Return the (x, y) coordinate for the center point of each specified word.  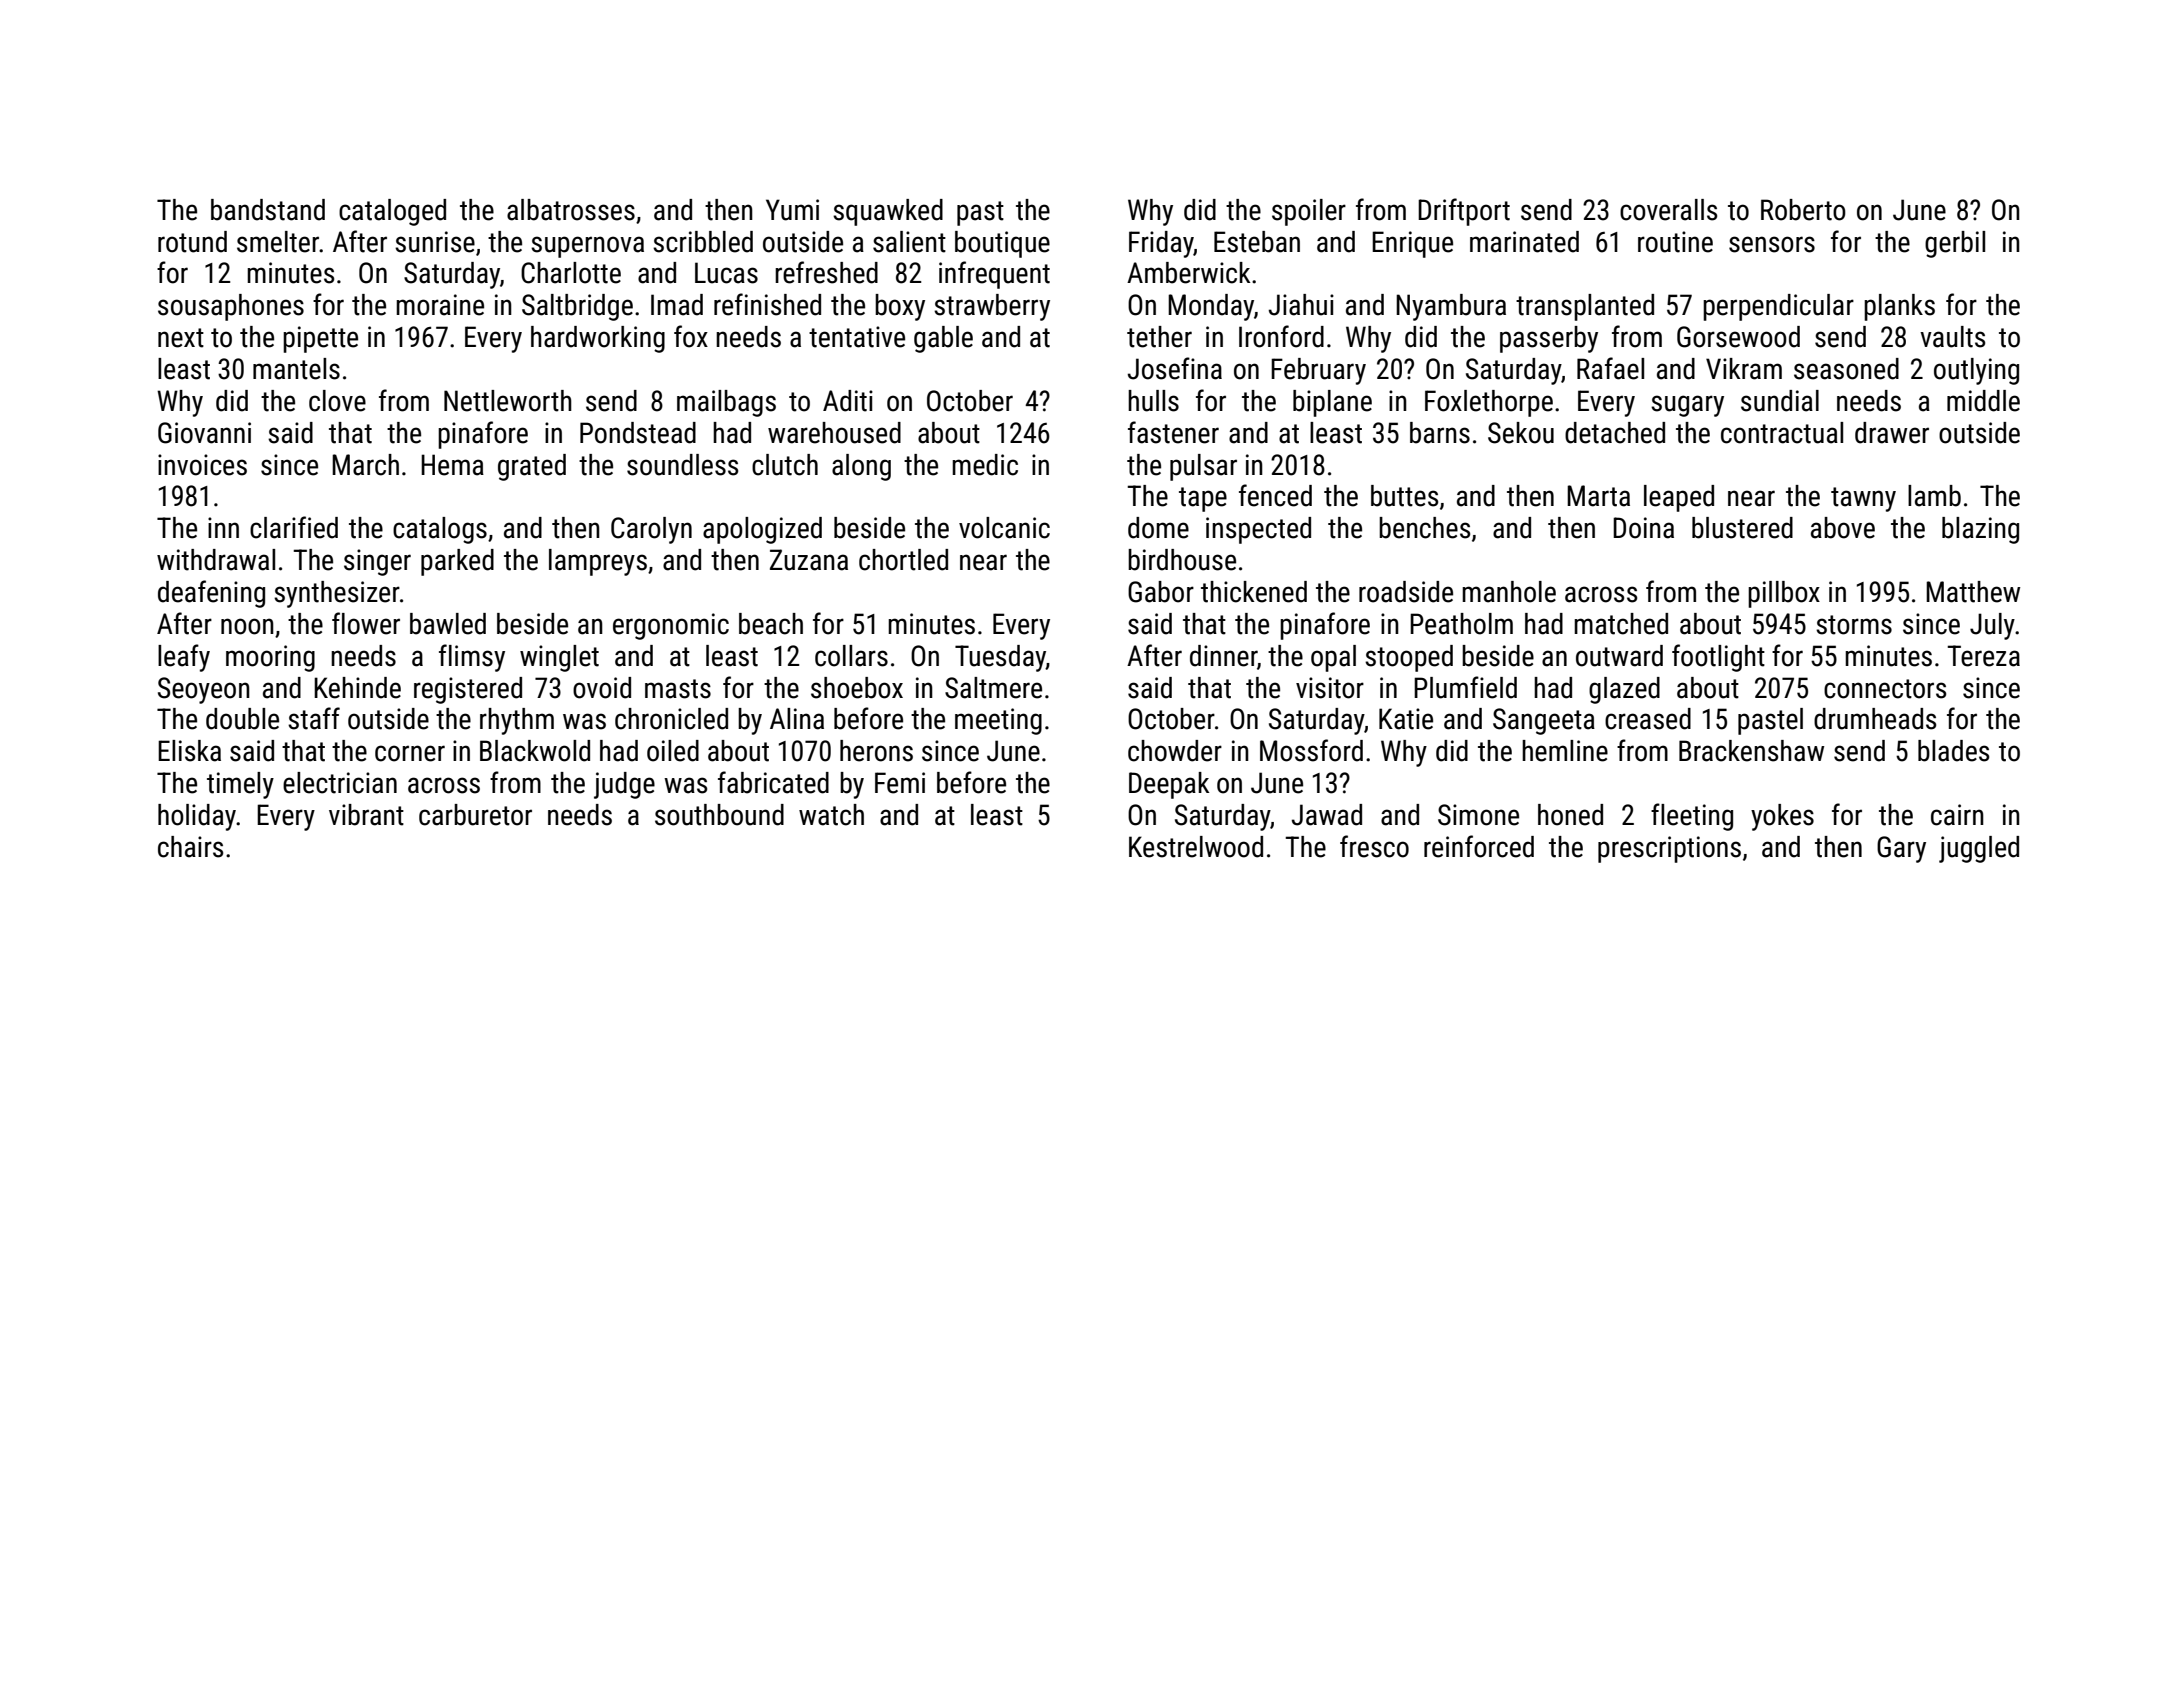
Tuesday (1000, 658)
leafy (184, 658)
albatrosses (571, 210)
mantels (296, 369)
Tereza (1983, 656)
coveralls (1668, 210)
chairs (190, 847)
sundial (1780, 401)
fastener (1173, 432)
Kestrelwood (1196, 847)
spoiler (1309, 212)
